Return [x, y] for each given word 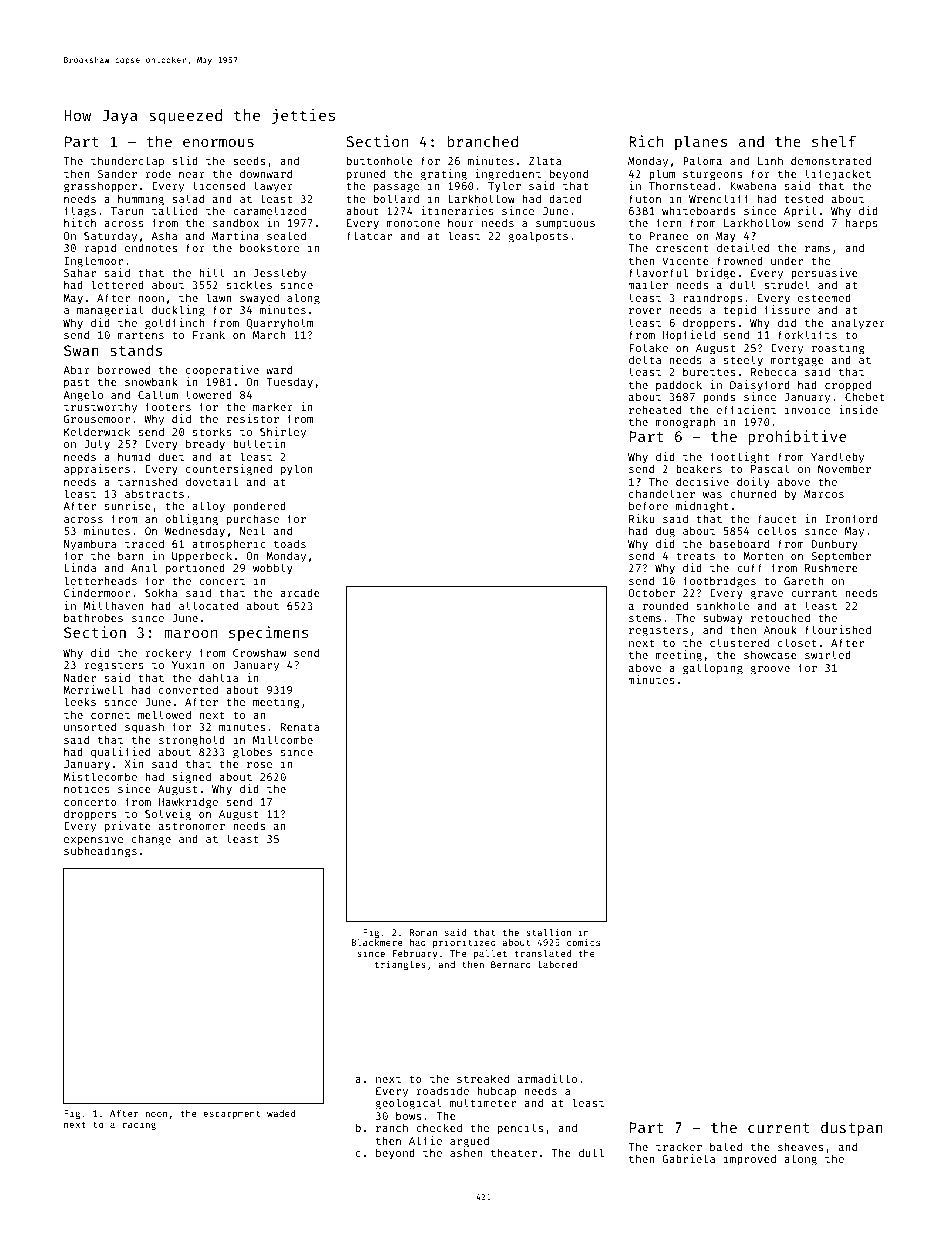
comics [583, 942]
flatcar [369, 235]
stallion [548, 932]
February [415, 954]
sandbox [236, 222]
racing [139, 1125]
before [648, 505]
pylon [297, 470]
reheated [655, 409]
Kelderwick [97, 431]
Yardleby [837, 457]
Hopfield [689, 335]
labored [557, 964]
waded [281, 1113]
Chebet [864, 396]
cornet [110, 715]
